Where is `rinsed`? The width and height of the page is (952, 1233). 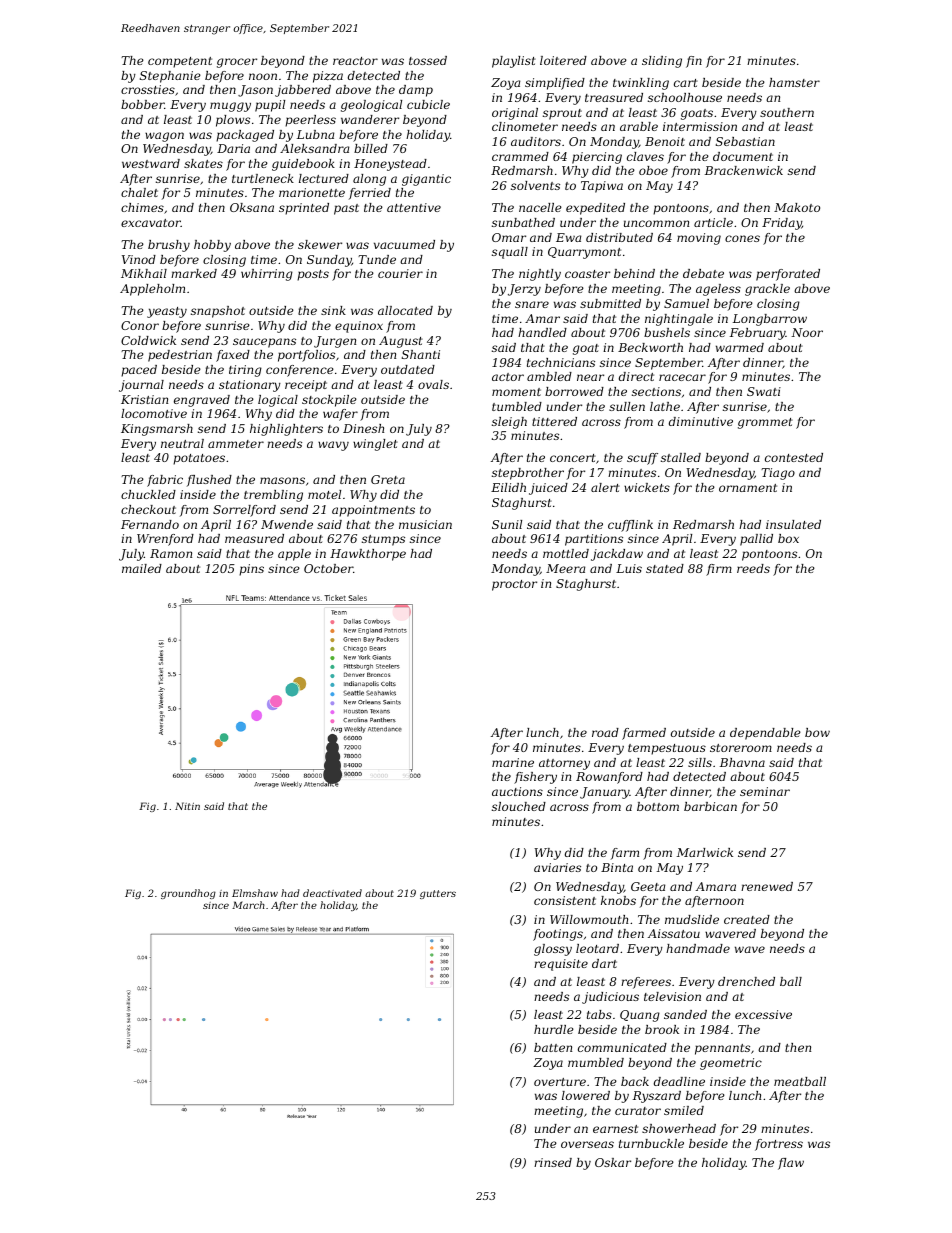
rinsed is located at coordinates (553, 1162).
